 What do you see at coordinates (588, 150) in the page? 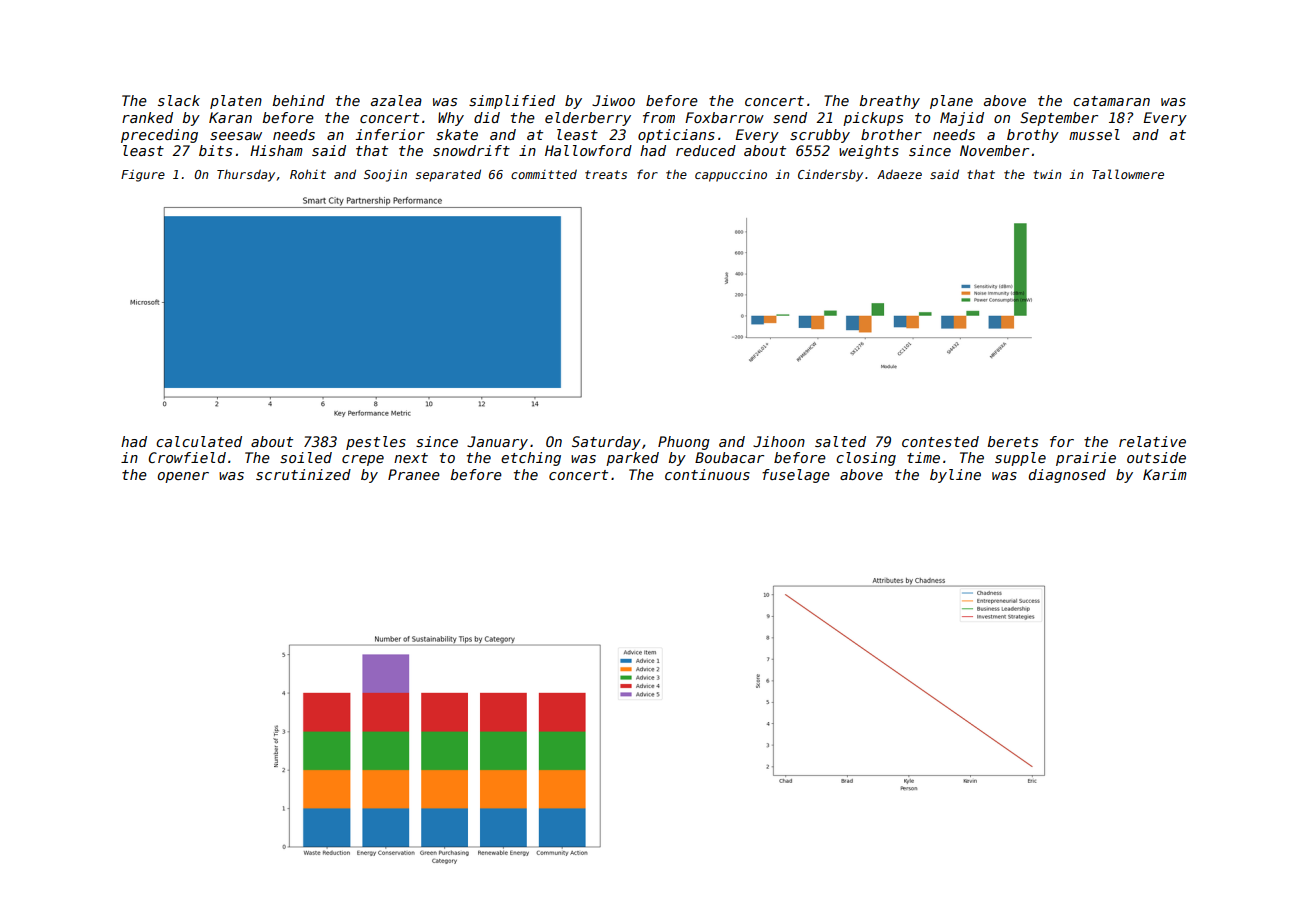
I see `Hallowford` at bounding box center [588, 150].
